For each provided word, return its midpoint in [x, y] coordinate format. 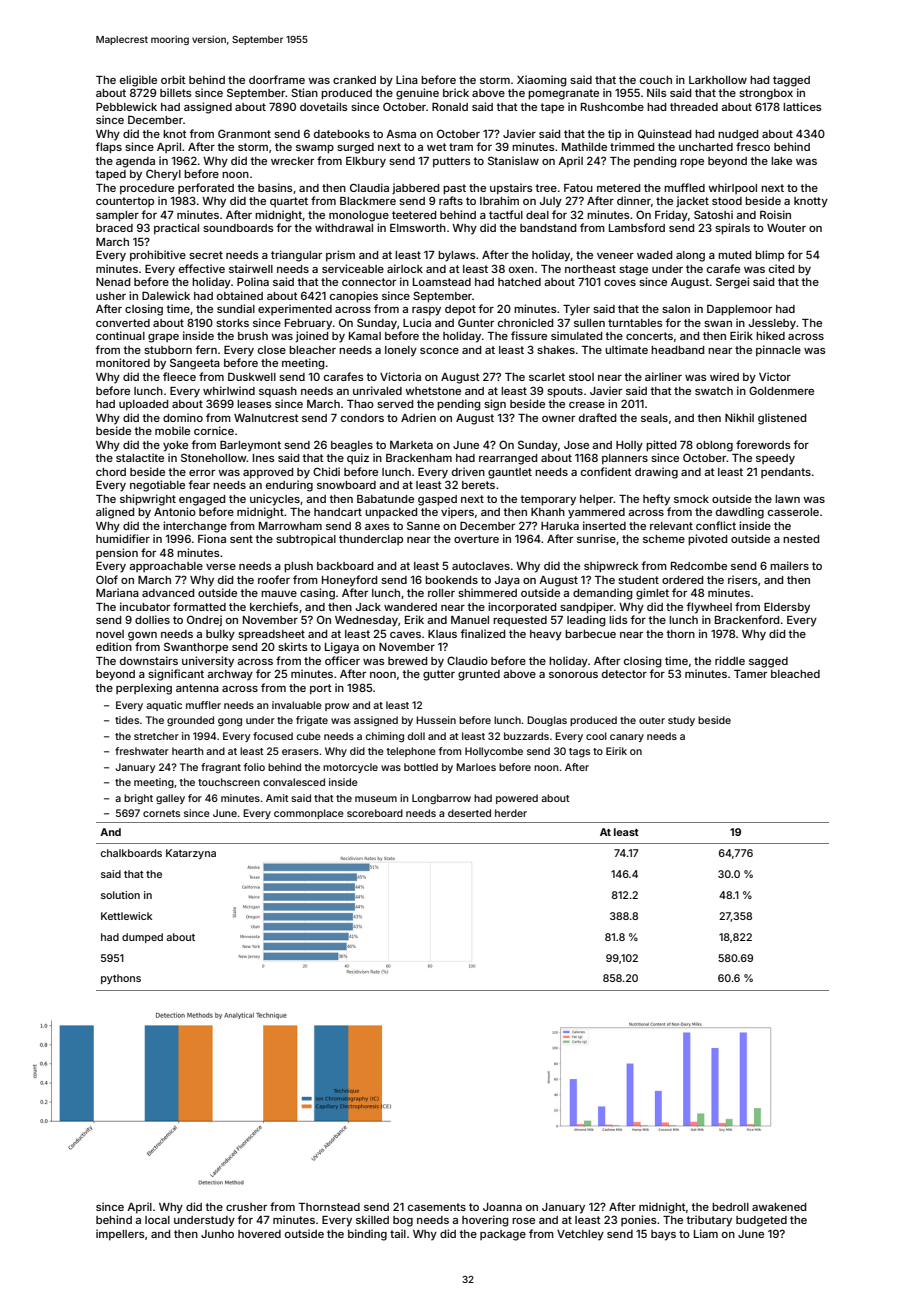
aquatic [164, 706]
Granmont [244, 133]
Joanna [502, 1207]
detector [624, 674]
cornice [214, 430]
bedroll [730, 1207]
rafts [451, 200]
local [157, 1220]
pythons [121, 979]
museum [376, 799]
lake [781, 161]
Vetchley [580, 1235]
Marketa [411, 445]
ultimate [626, 349]
